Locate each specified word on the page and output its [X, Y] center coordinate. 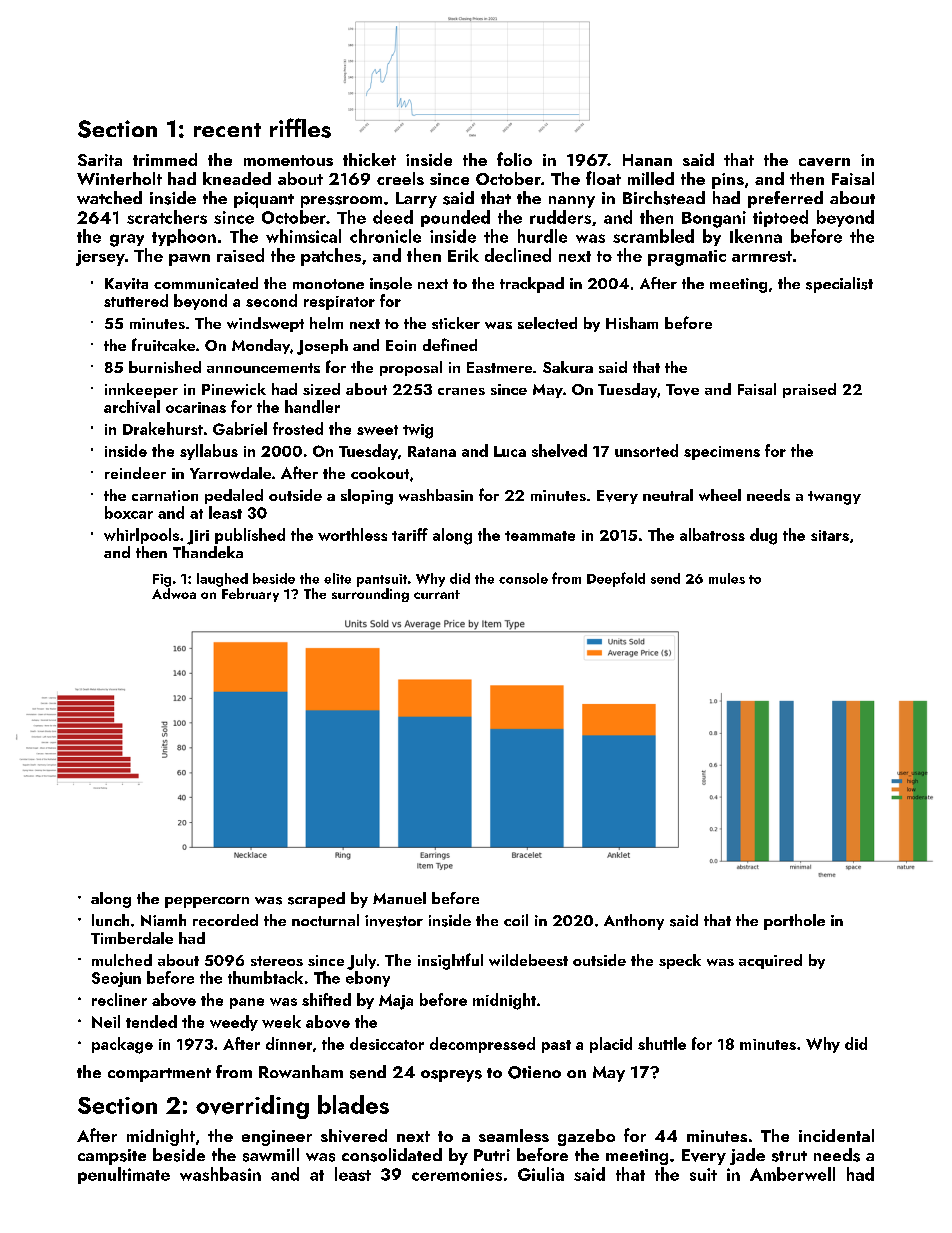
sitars [830, 535]
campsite [112, 1157]
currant [437, 594]
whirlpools [141, 536]
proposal [411, 368]
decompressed [482, 1045]
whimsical [303, 236]
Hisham [632, 323]
